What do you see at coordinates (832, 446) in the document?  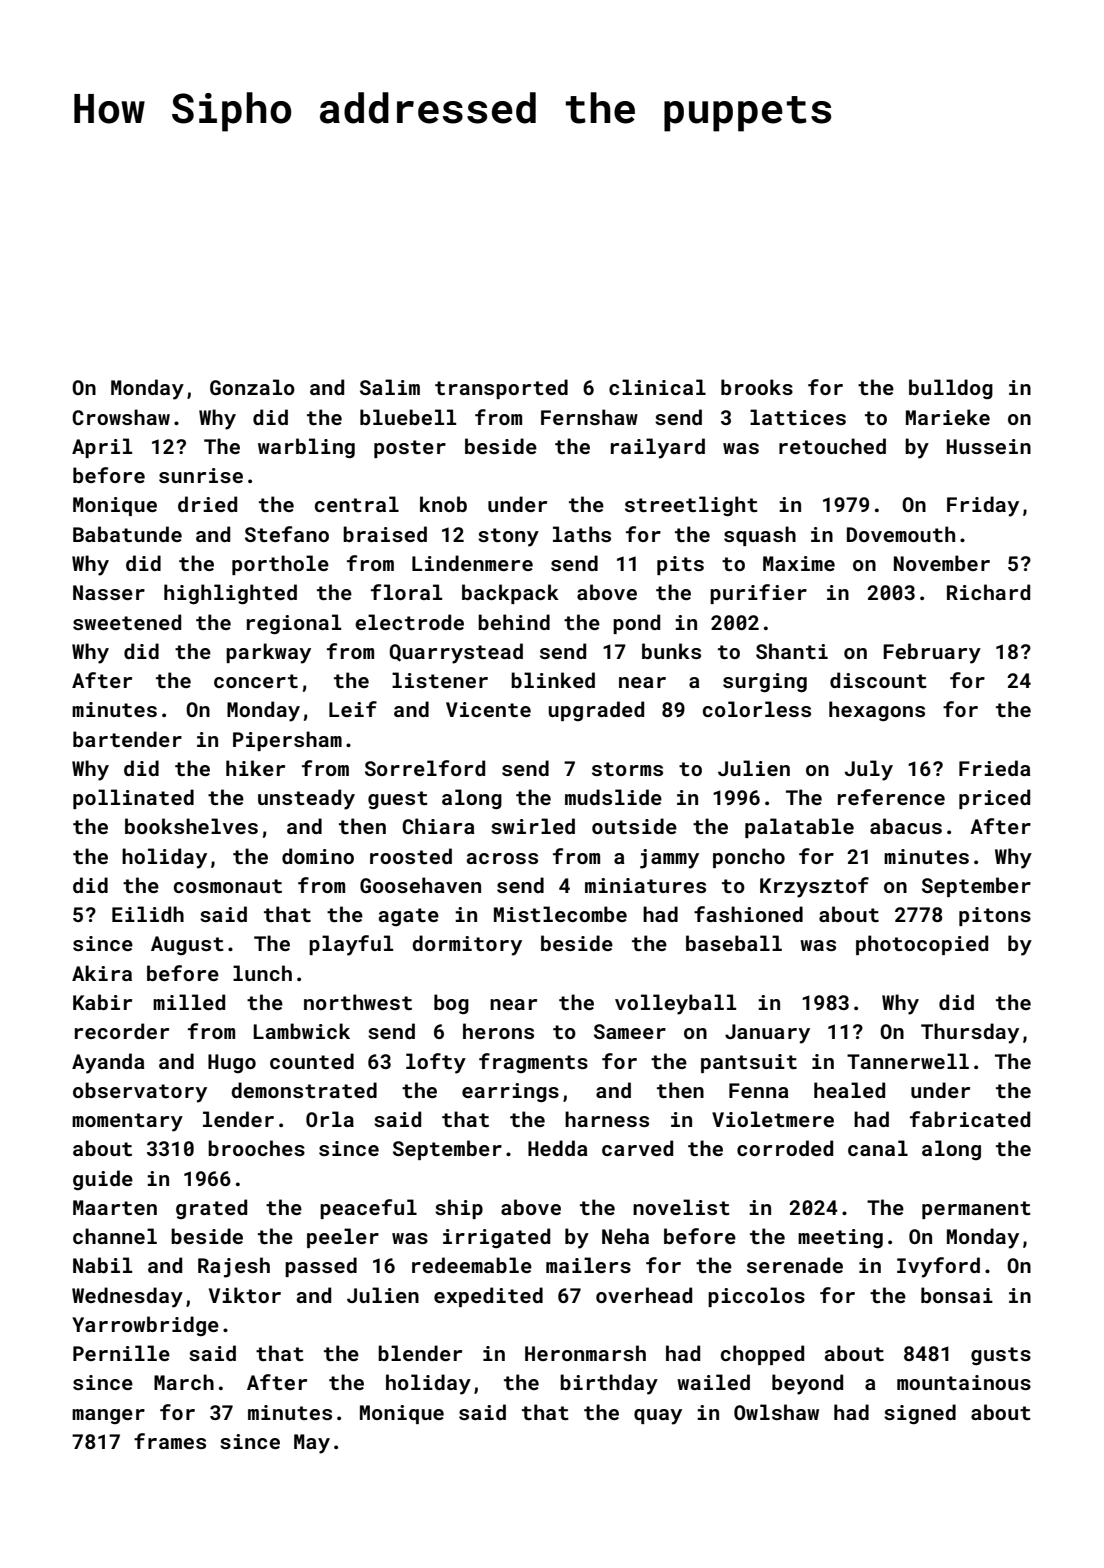 I see `retouched` at bounding box center [832, 446].
